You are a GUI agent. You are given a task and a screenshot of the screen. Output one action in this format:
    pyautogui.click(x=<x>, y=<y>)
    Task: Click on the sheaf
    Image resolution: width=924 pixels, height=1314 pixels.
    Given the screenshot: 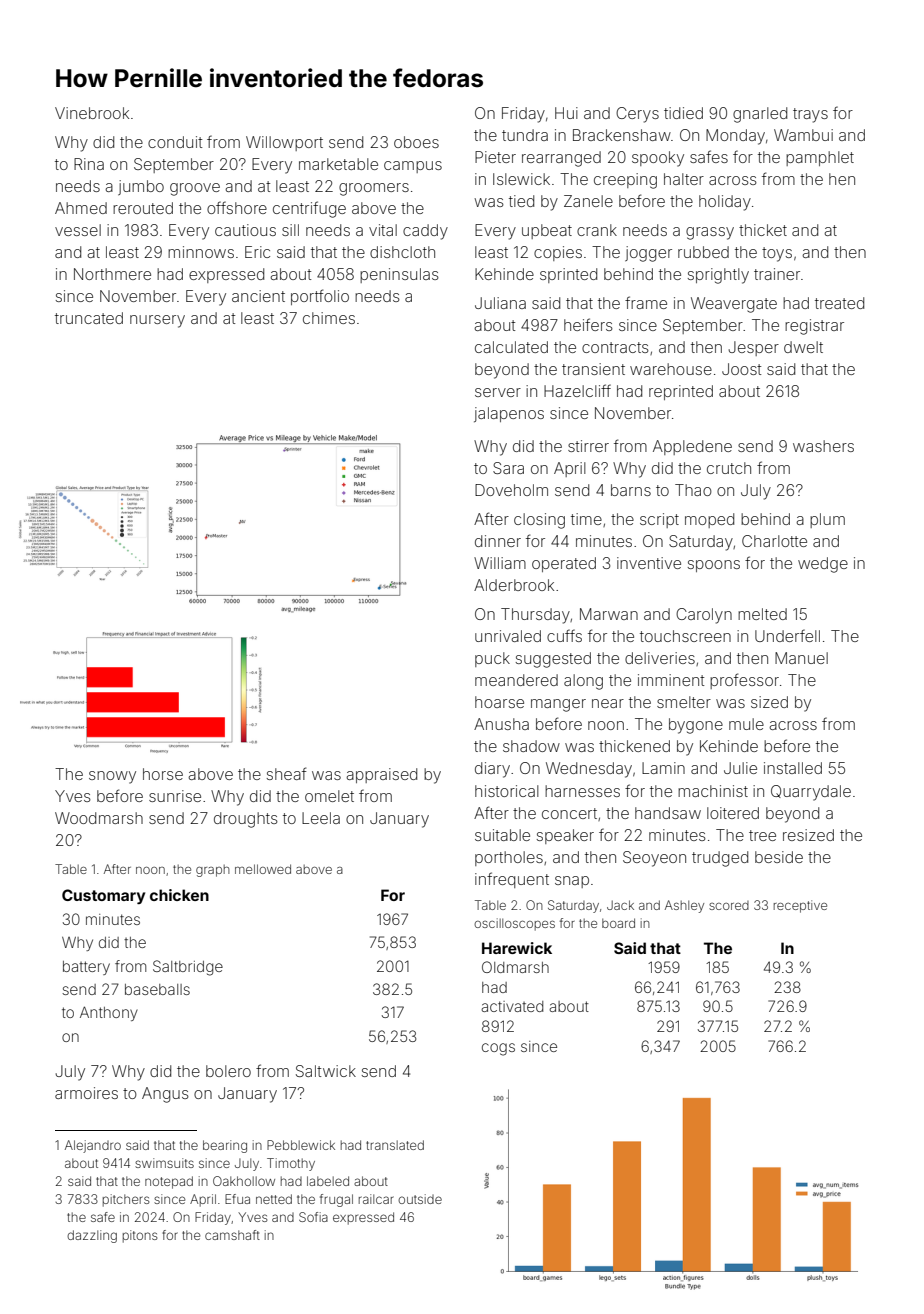 What is the action you would take?
    pyautogui.click(x=287, y=773)
